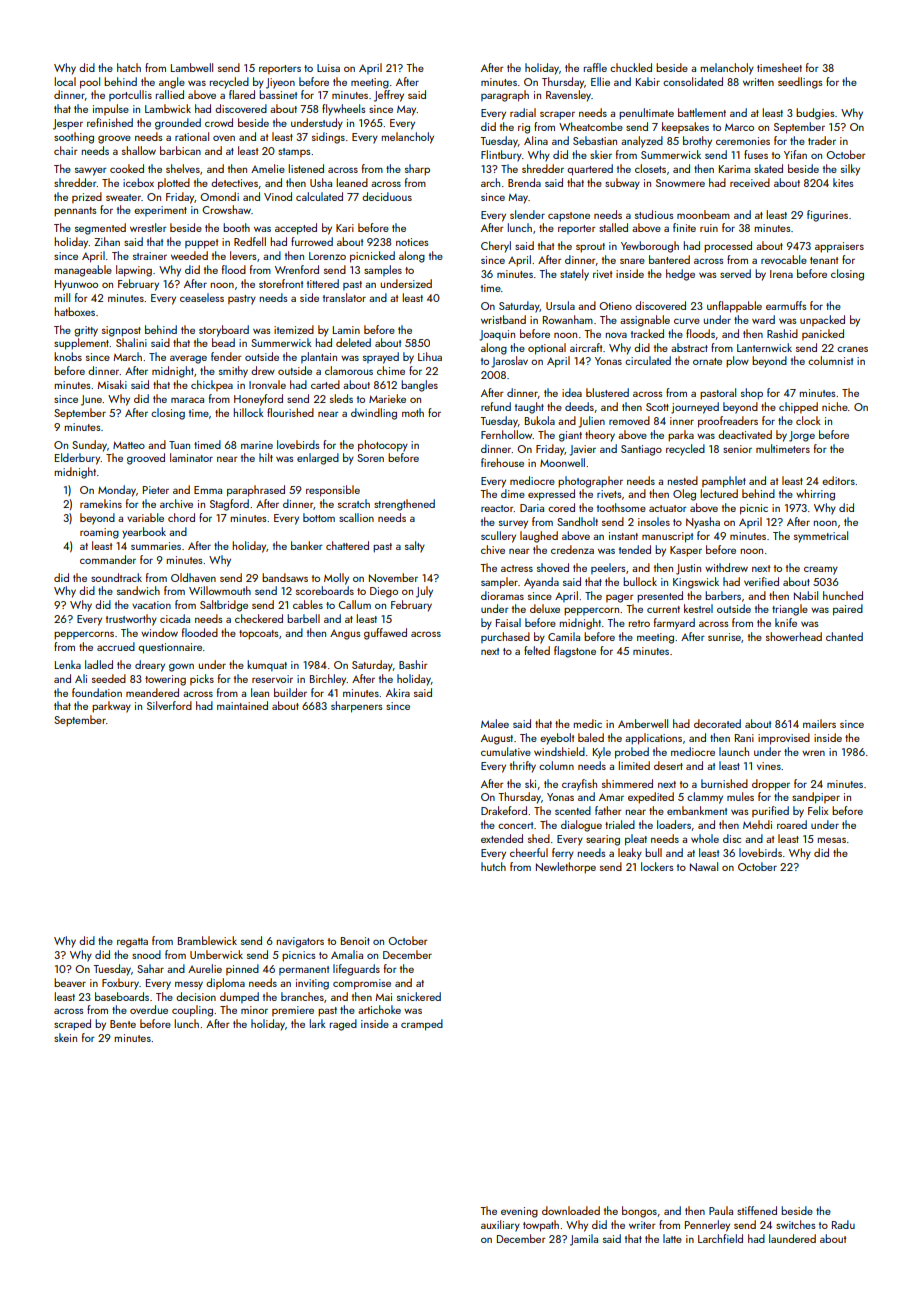 The width and height of the screenshot is (924, 1308). I want to click on Flintbury, so click(501, 156).
